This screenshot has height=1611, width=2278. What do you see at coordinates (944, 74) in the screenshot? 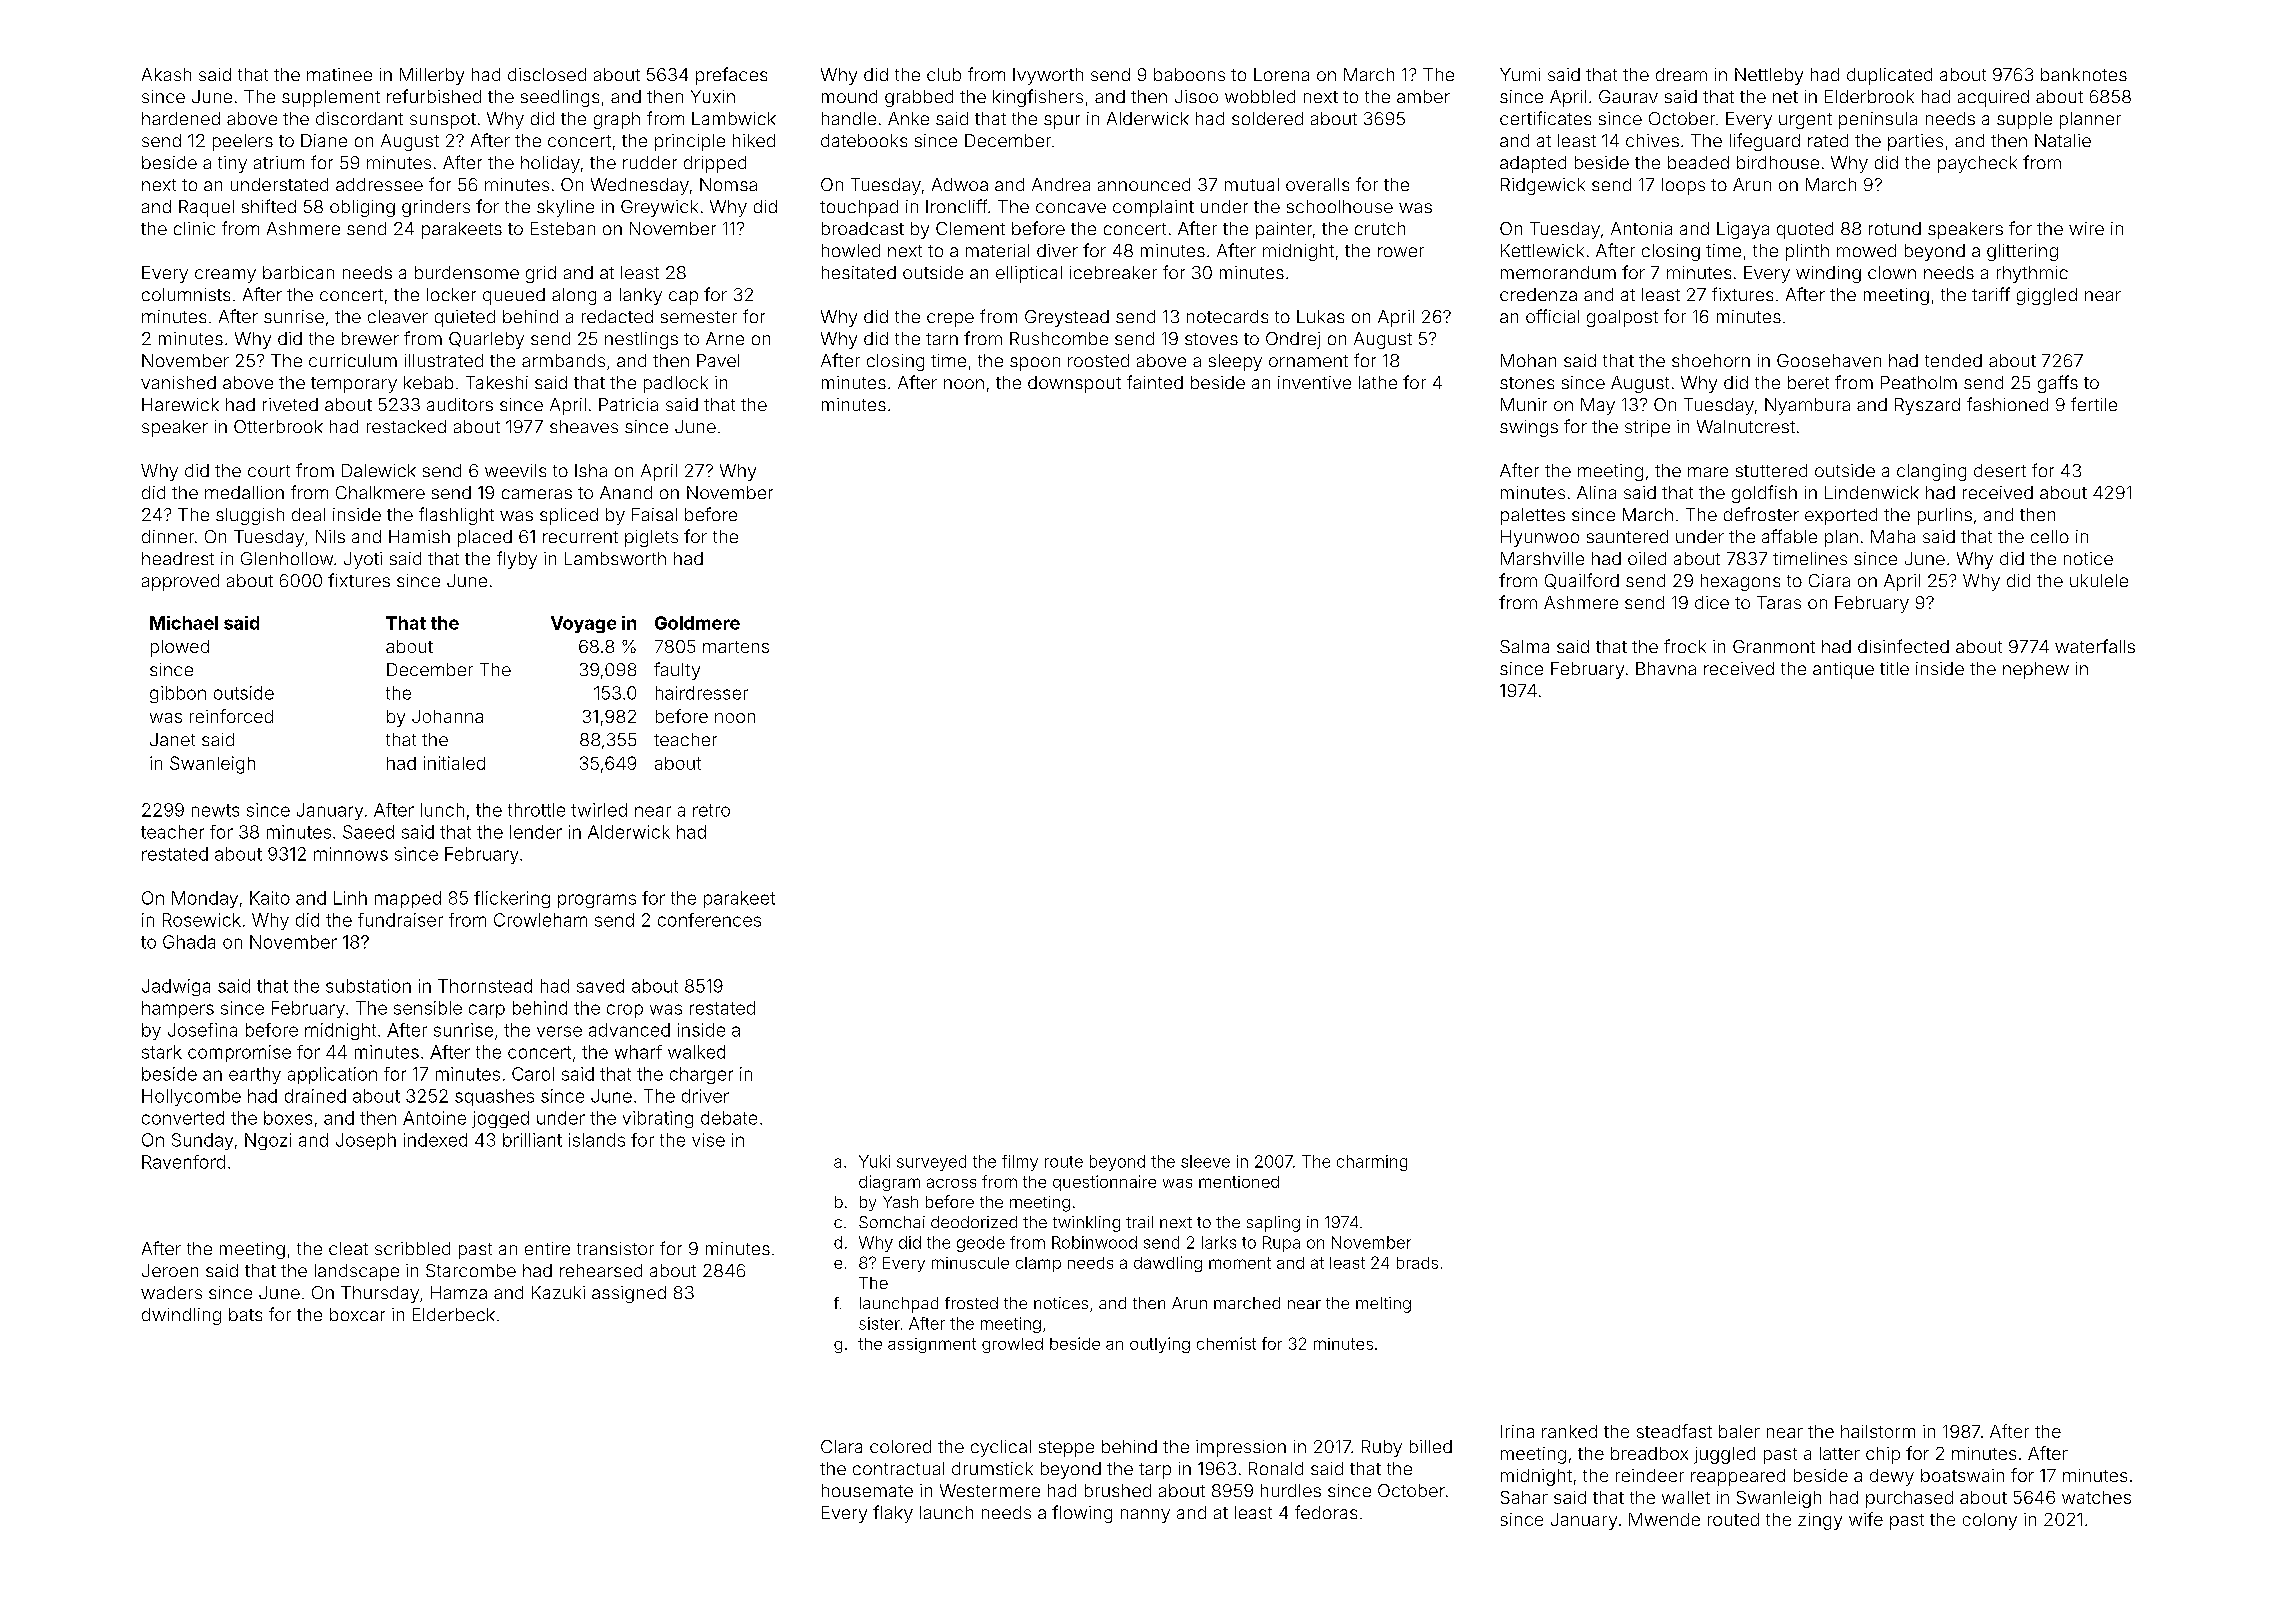
I see `club` at bounding box center [944, 74].
